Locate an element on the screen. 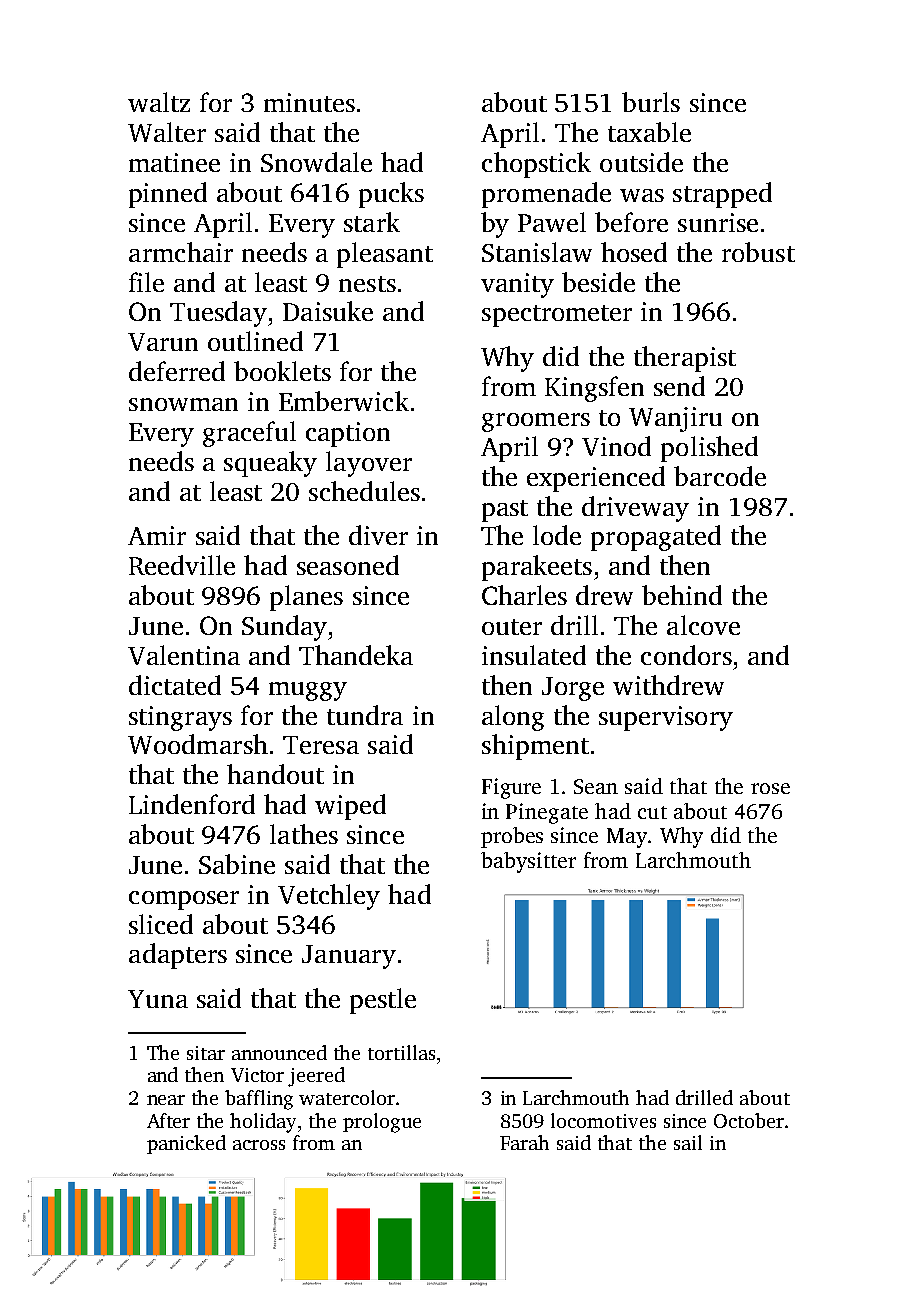 Image resolution: width=924 pixels, height=1311 pixels. Farah is located at coordinates (524, 1142).
